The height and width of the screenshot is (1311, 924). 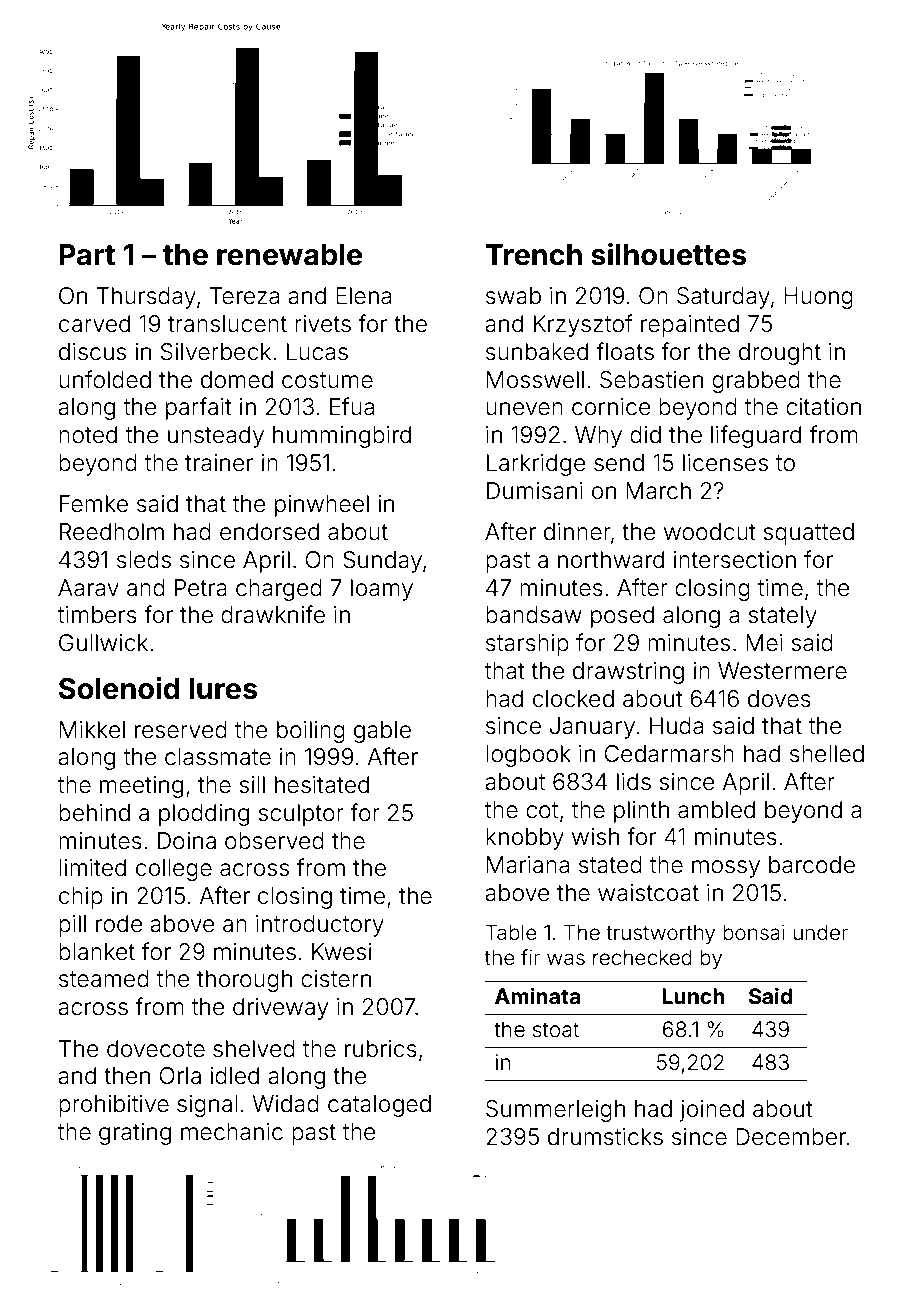 I want to click on Trench, so click(x=533, y=255).
